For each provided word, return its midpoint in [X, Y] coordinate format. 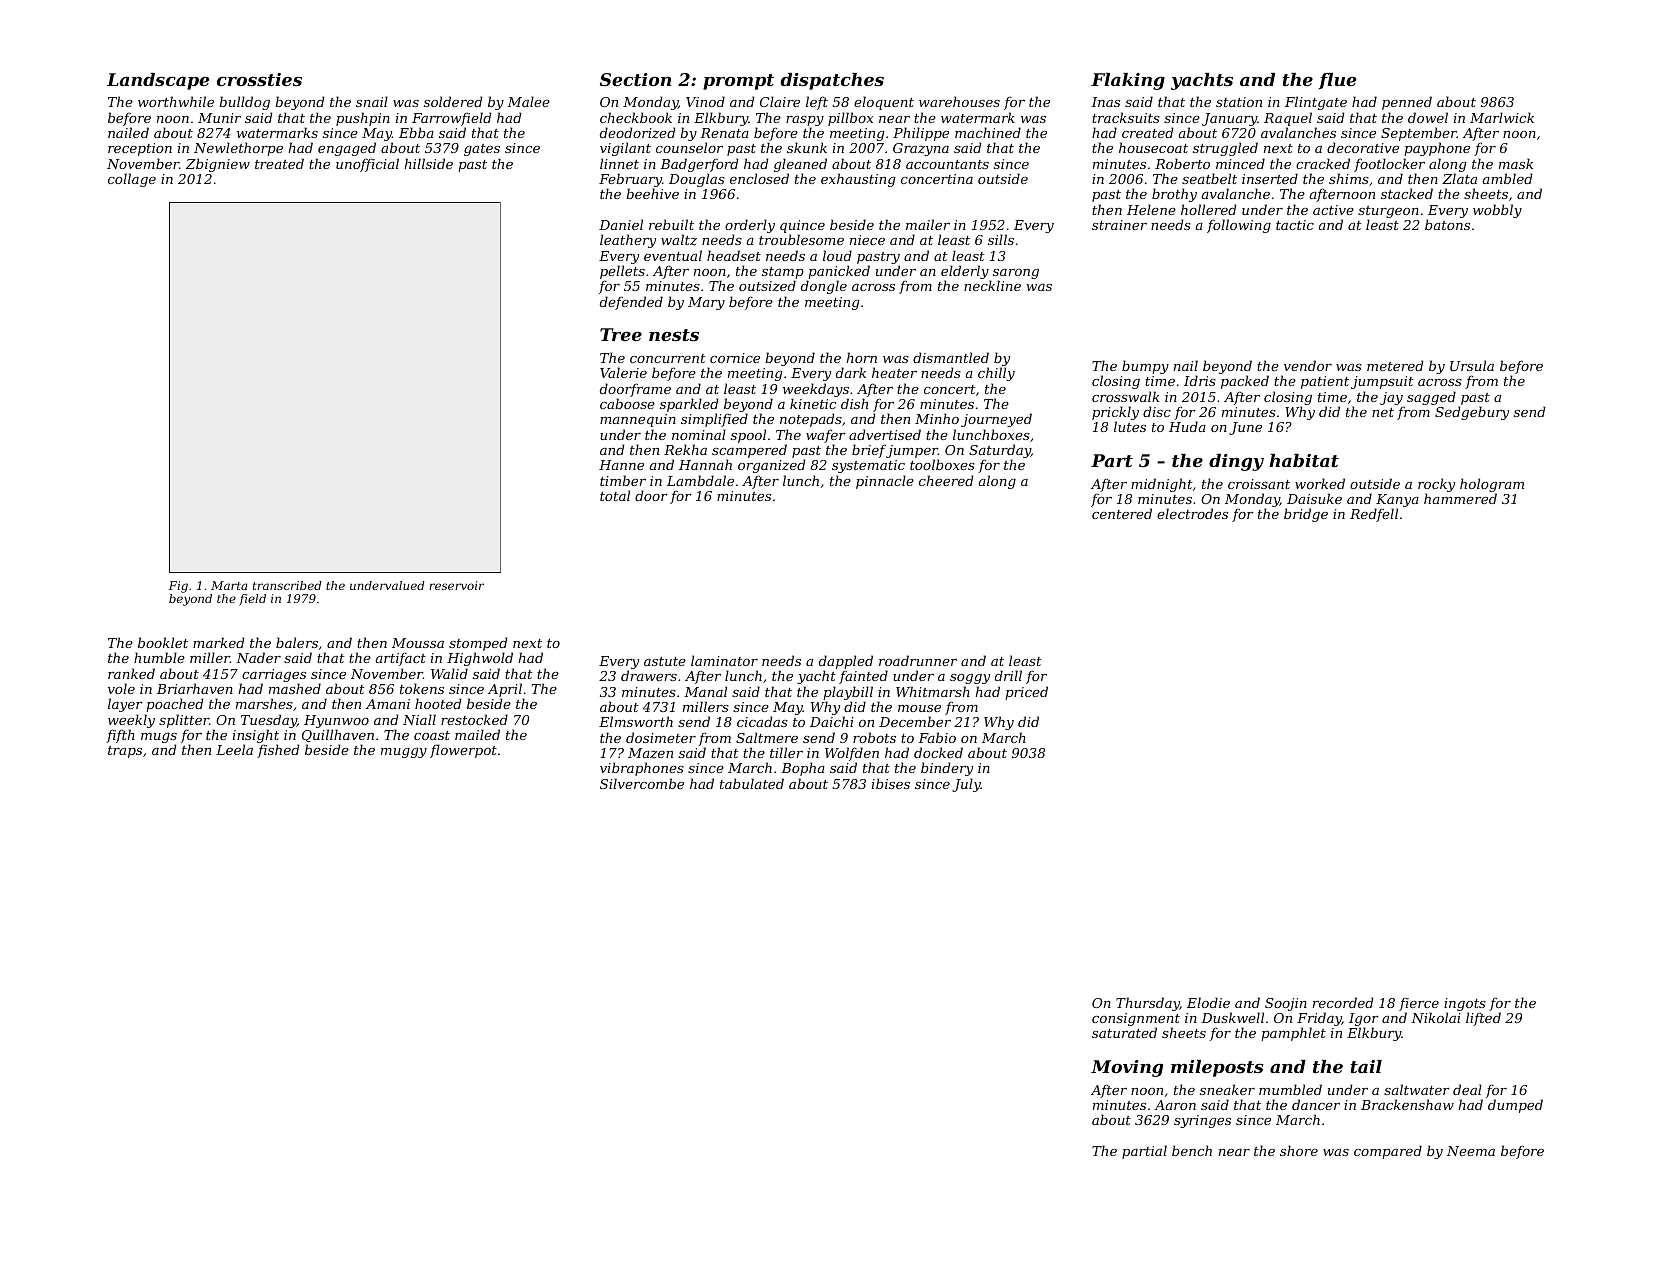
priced [1026, 693]
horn [862, 357]
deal [1467, 1089]
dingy [1236, 462]
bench [1192, 1150]
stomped [478, 644]
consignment [1136, 1020]
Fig [178, 587]
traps [125, 752]
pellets [622, 273]
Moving [1127, 1068]
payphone [1437, 149]
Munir [219, 118]
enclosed [759, 178]
